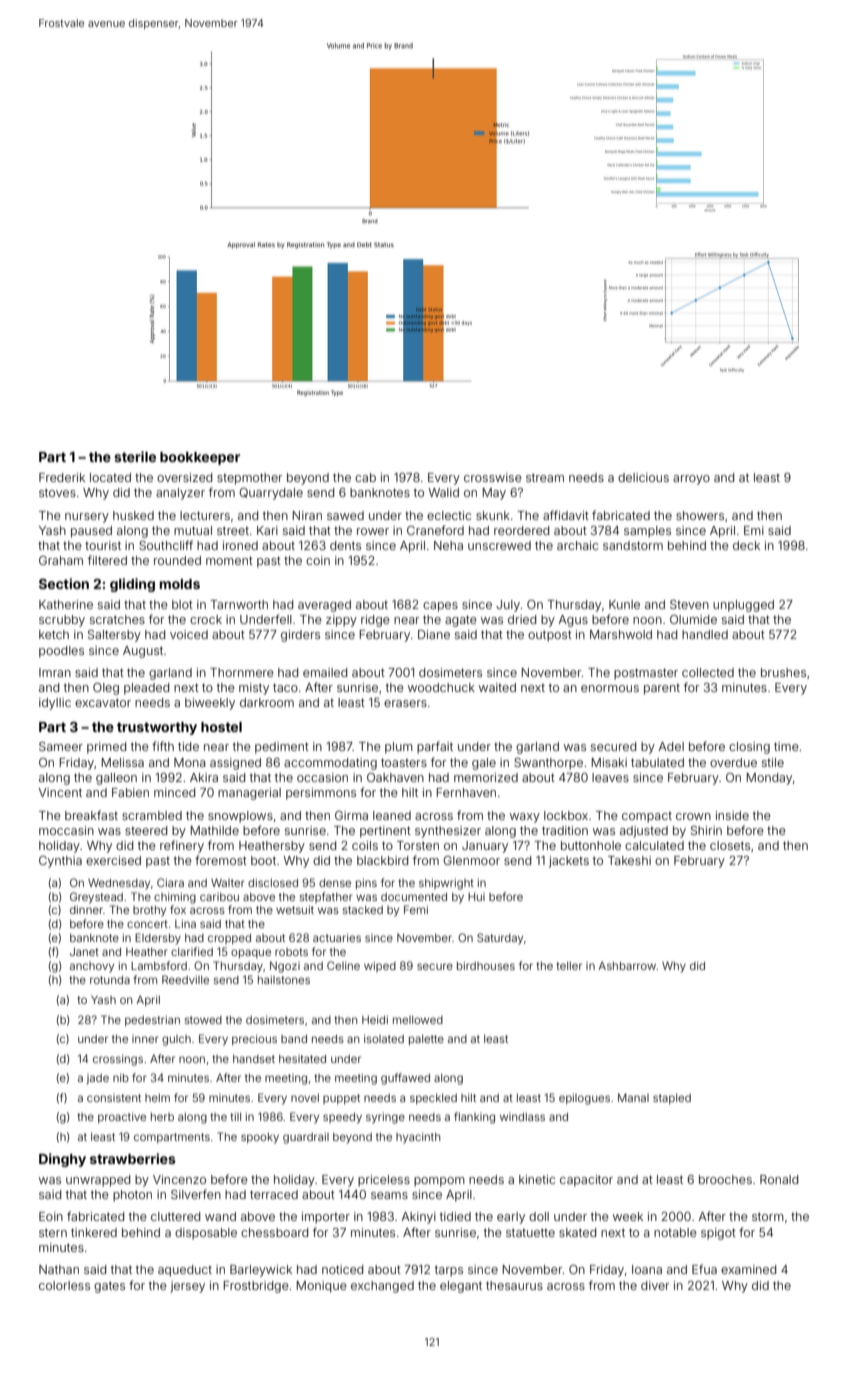 The image size is (849, 1400). I want to click on Neha, so click(448, 545).
